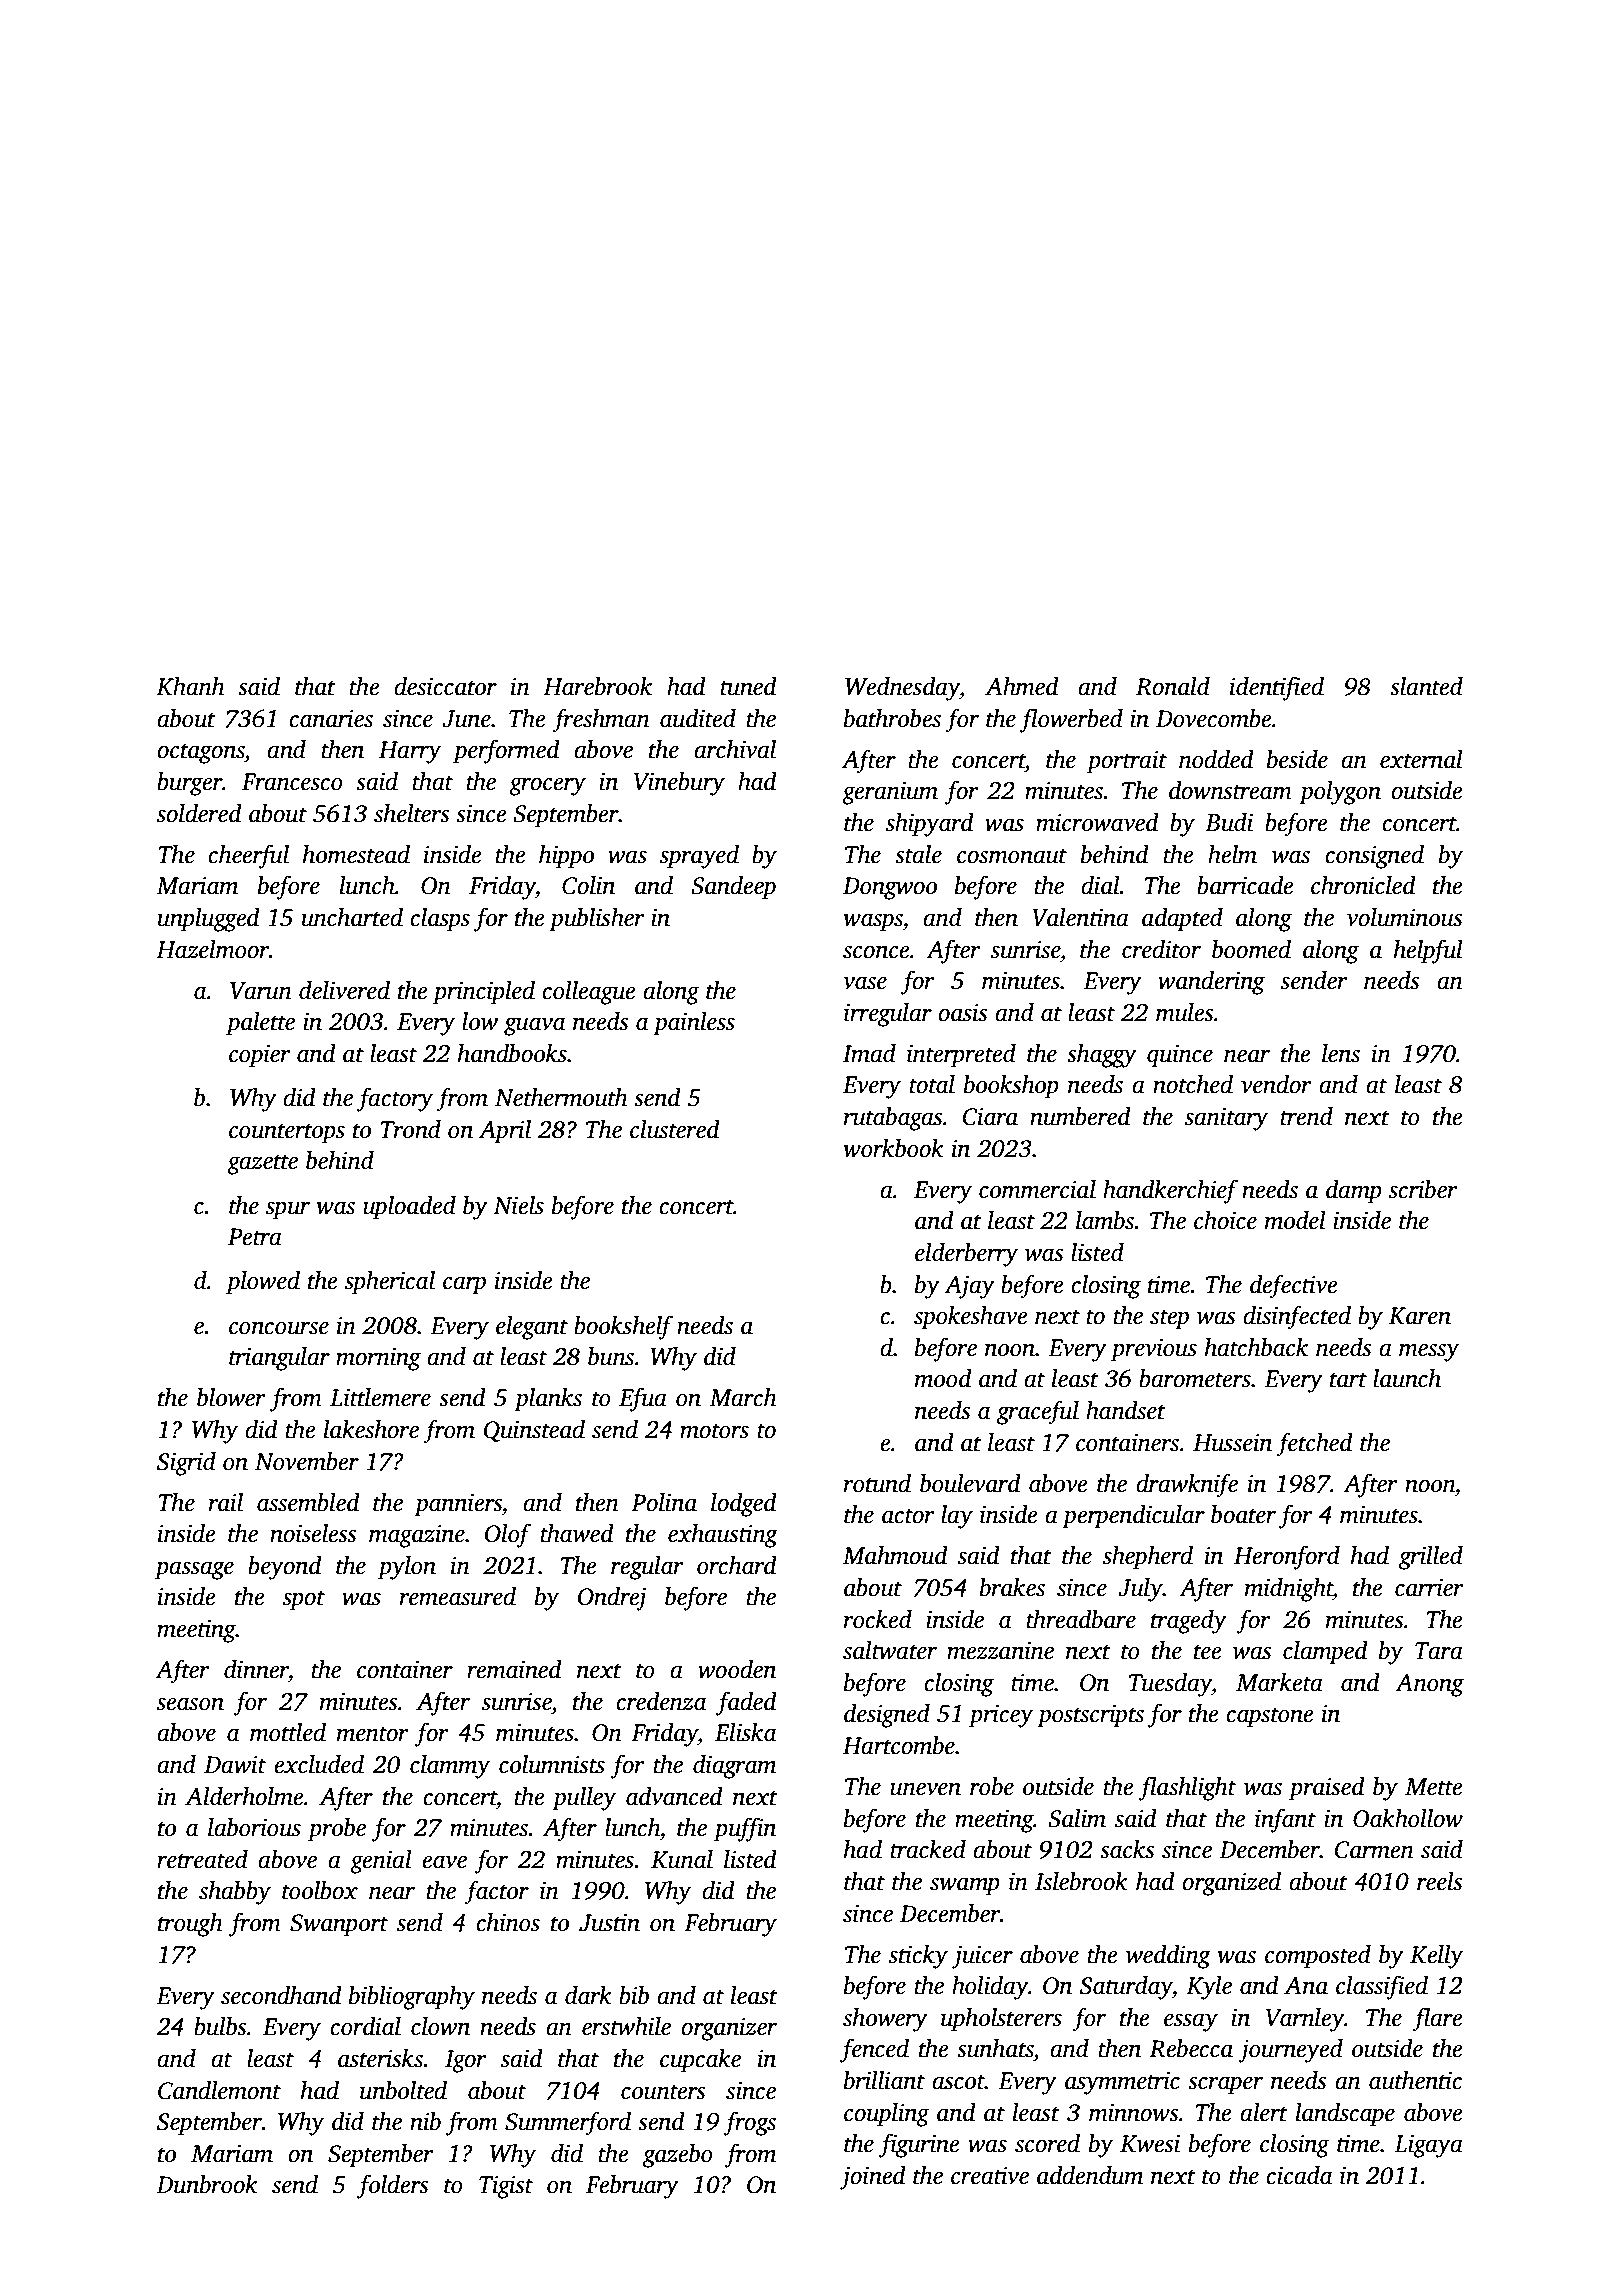 The image size is (1620, 2292). I want to click on rail, so click(226, 1502).
